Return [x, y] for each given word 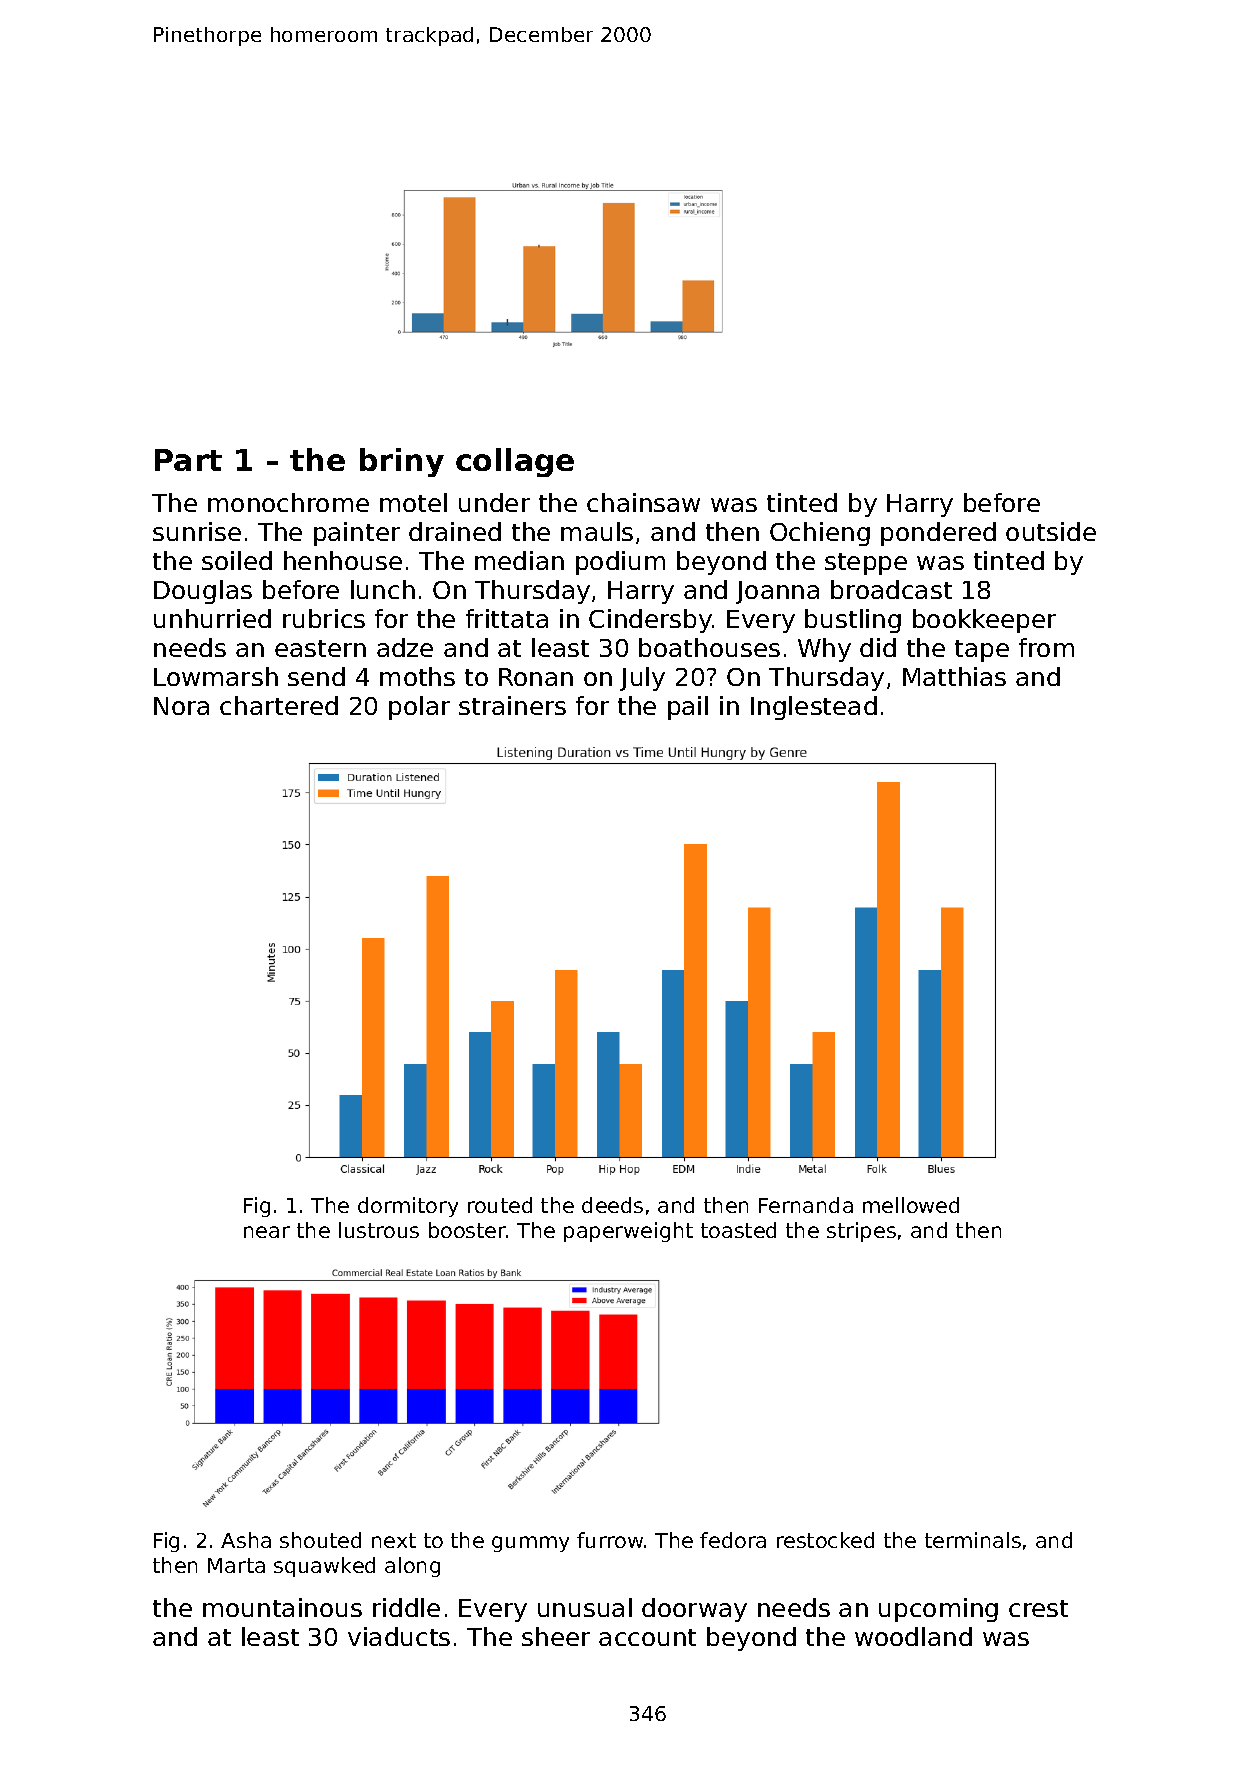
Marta [236, 1565]
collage [515, 462]
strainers [512, 705]
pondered [938, 534]
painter [357, 534]
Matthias [954, 676]
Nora [181, 706]
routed [500, 1205]
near [267, 1232]
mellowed [911, 1205]
